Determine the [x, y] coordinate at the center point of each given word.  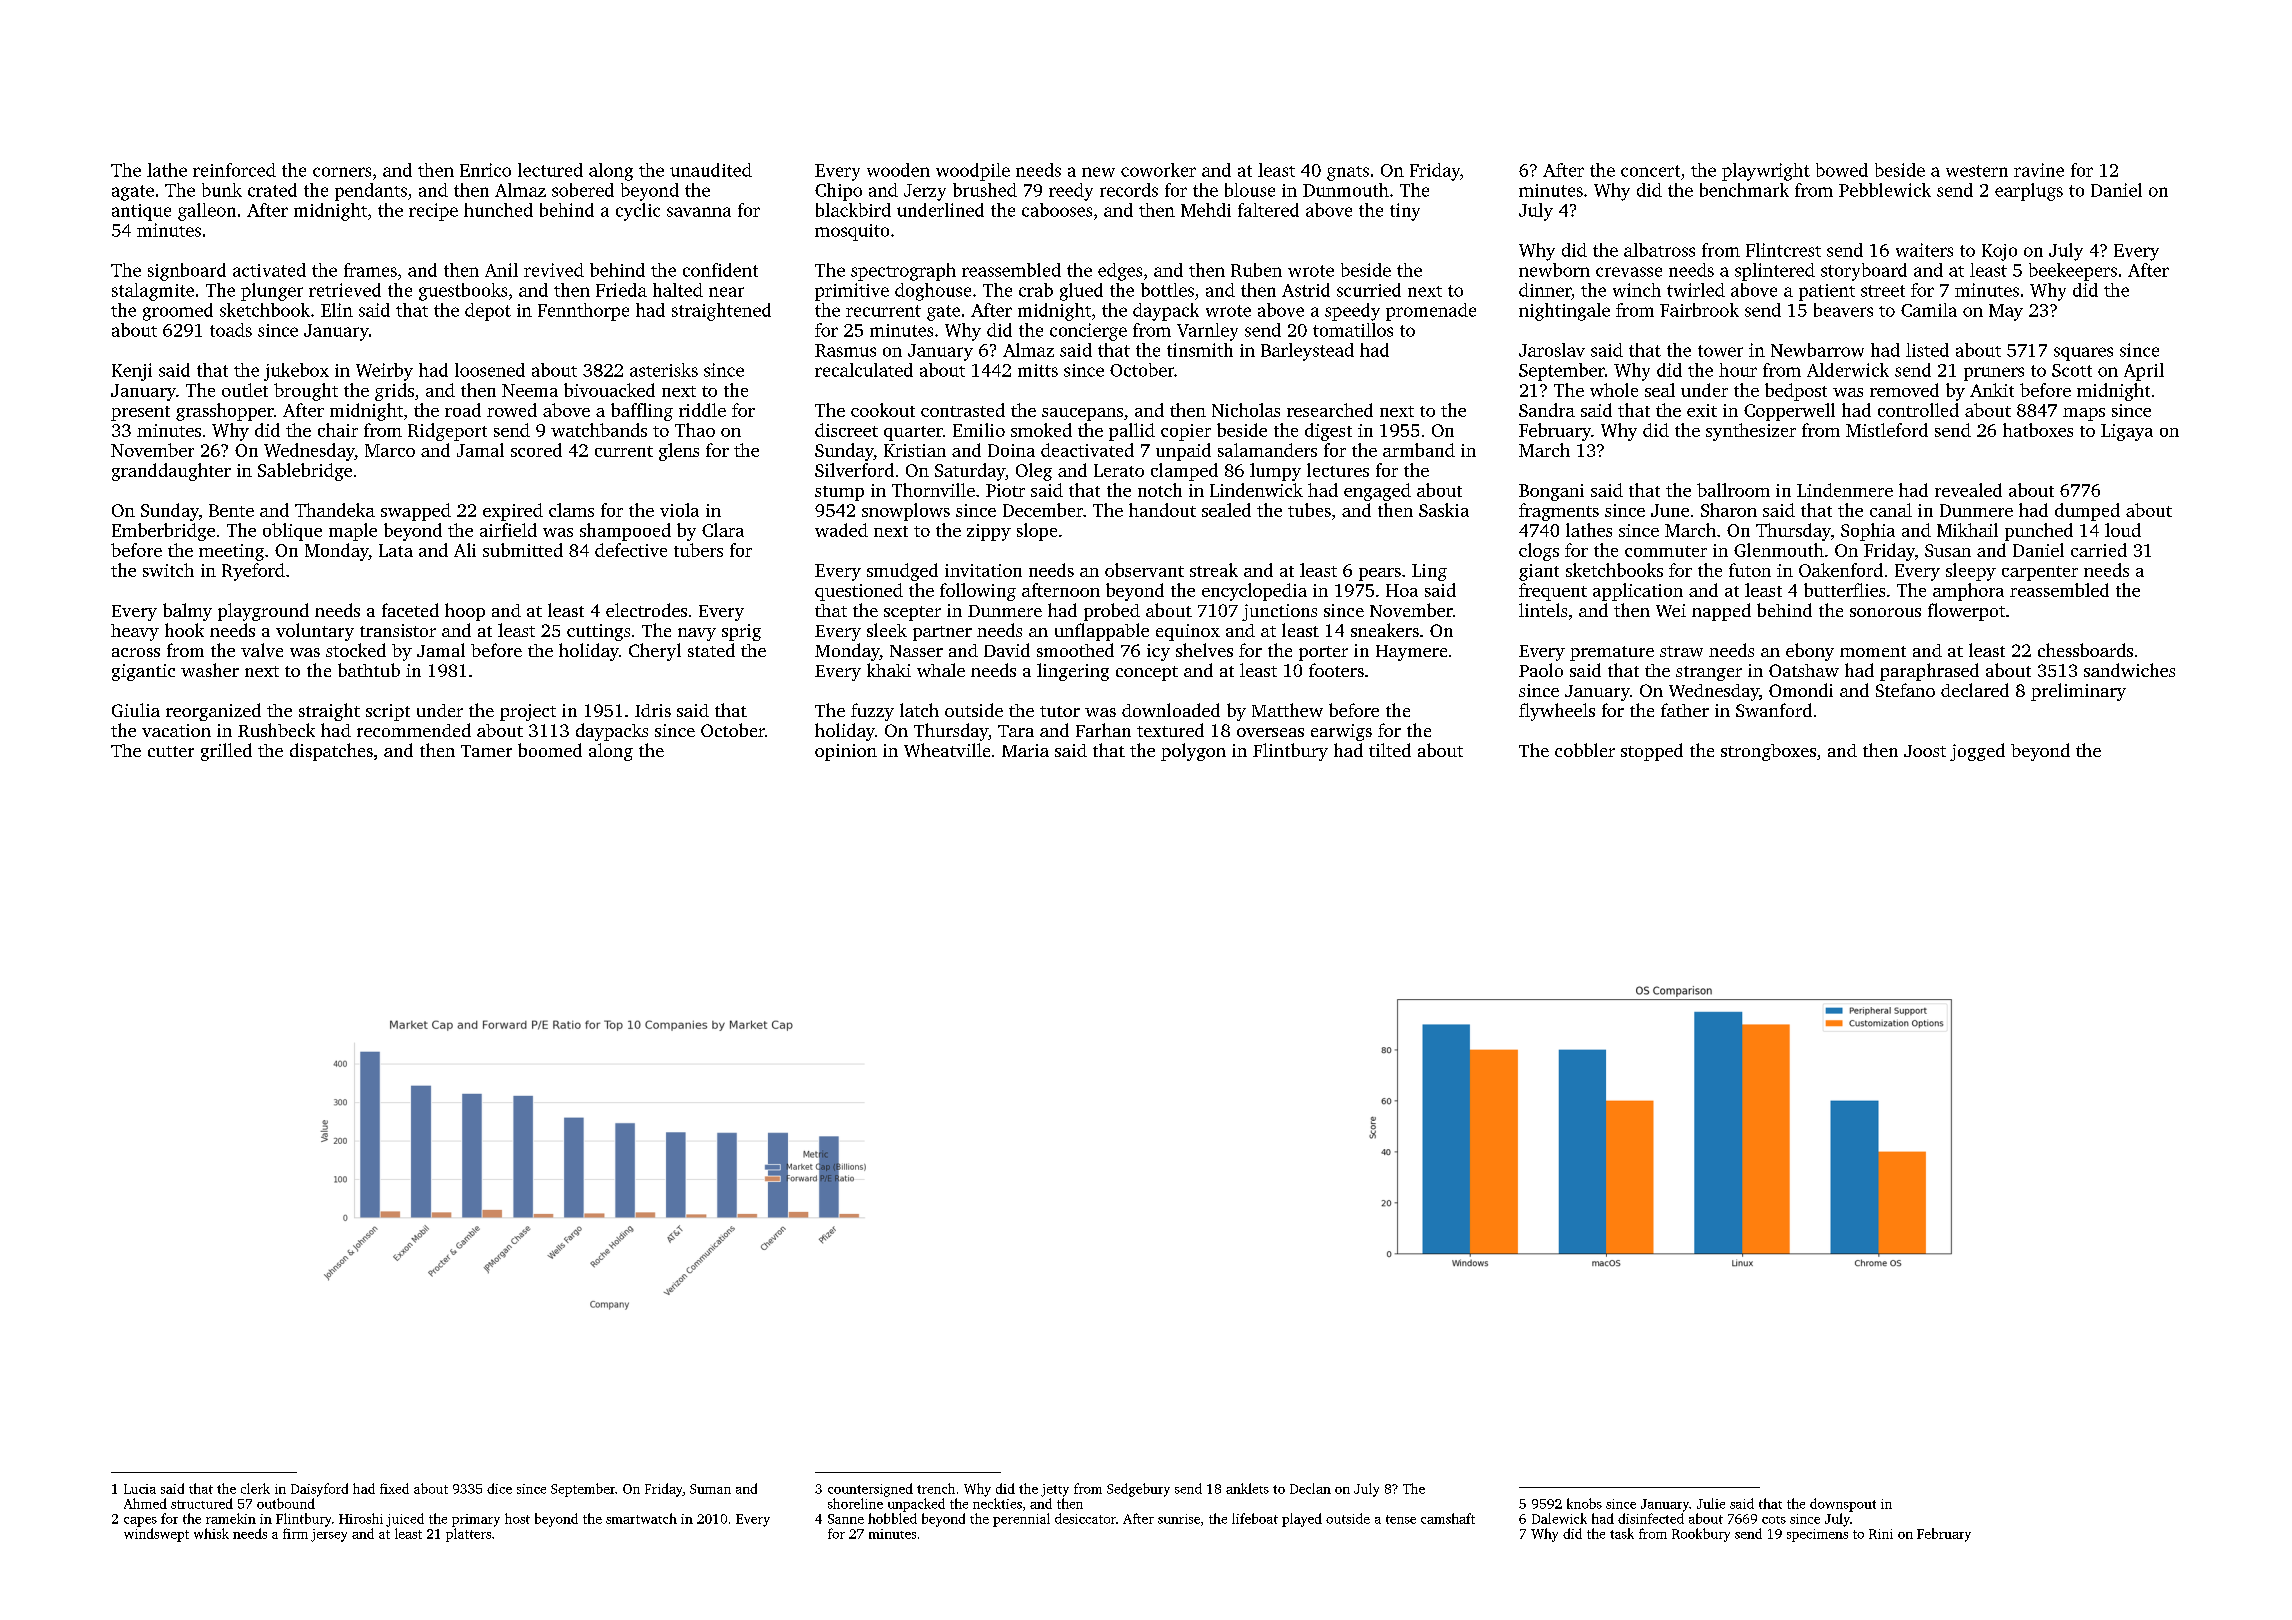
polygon [1193, 752]
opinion [846, 752]
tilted [1390, 750]
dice [499, 1488]
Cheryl [655, 652]
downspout [1843, 1505]
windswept [156, 1535]
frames [370, 270]
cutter [171, 751]
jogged [1977, 752]
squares [2083, 354]
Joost [1925, 751]
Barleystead [1307, 352]
